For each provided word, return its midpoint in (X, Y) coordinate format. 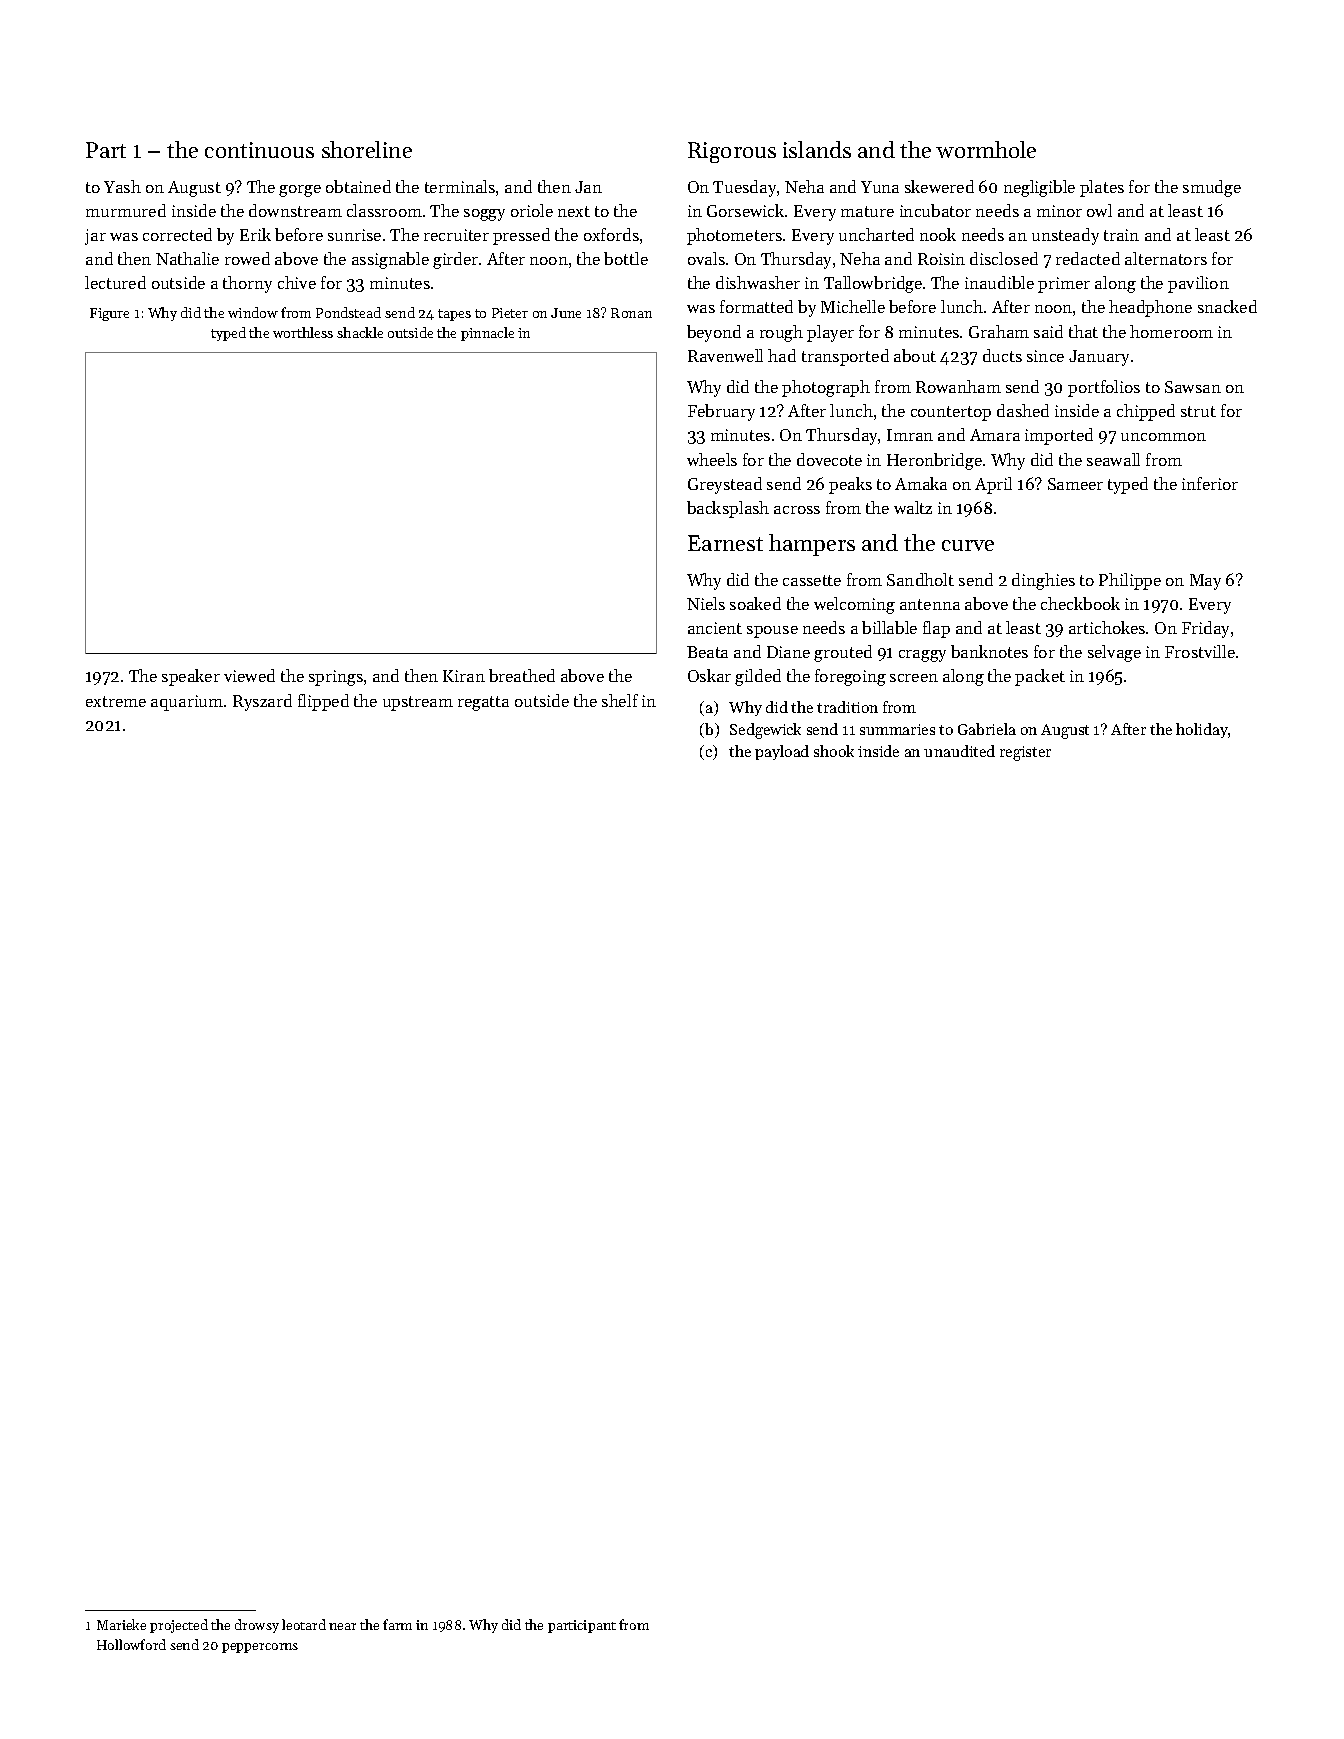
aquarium (187, 703)
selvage (1114, 653)
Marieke (121, 1624)
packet (1040, 677)
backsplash (728, 509)
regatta (483, 703)
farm (397, 1624)
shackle (360, 332)
